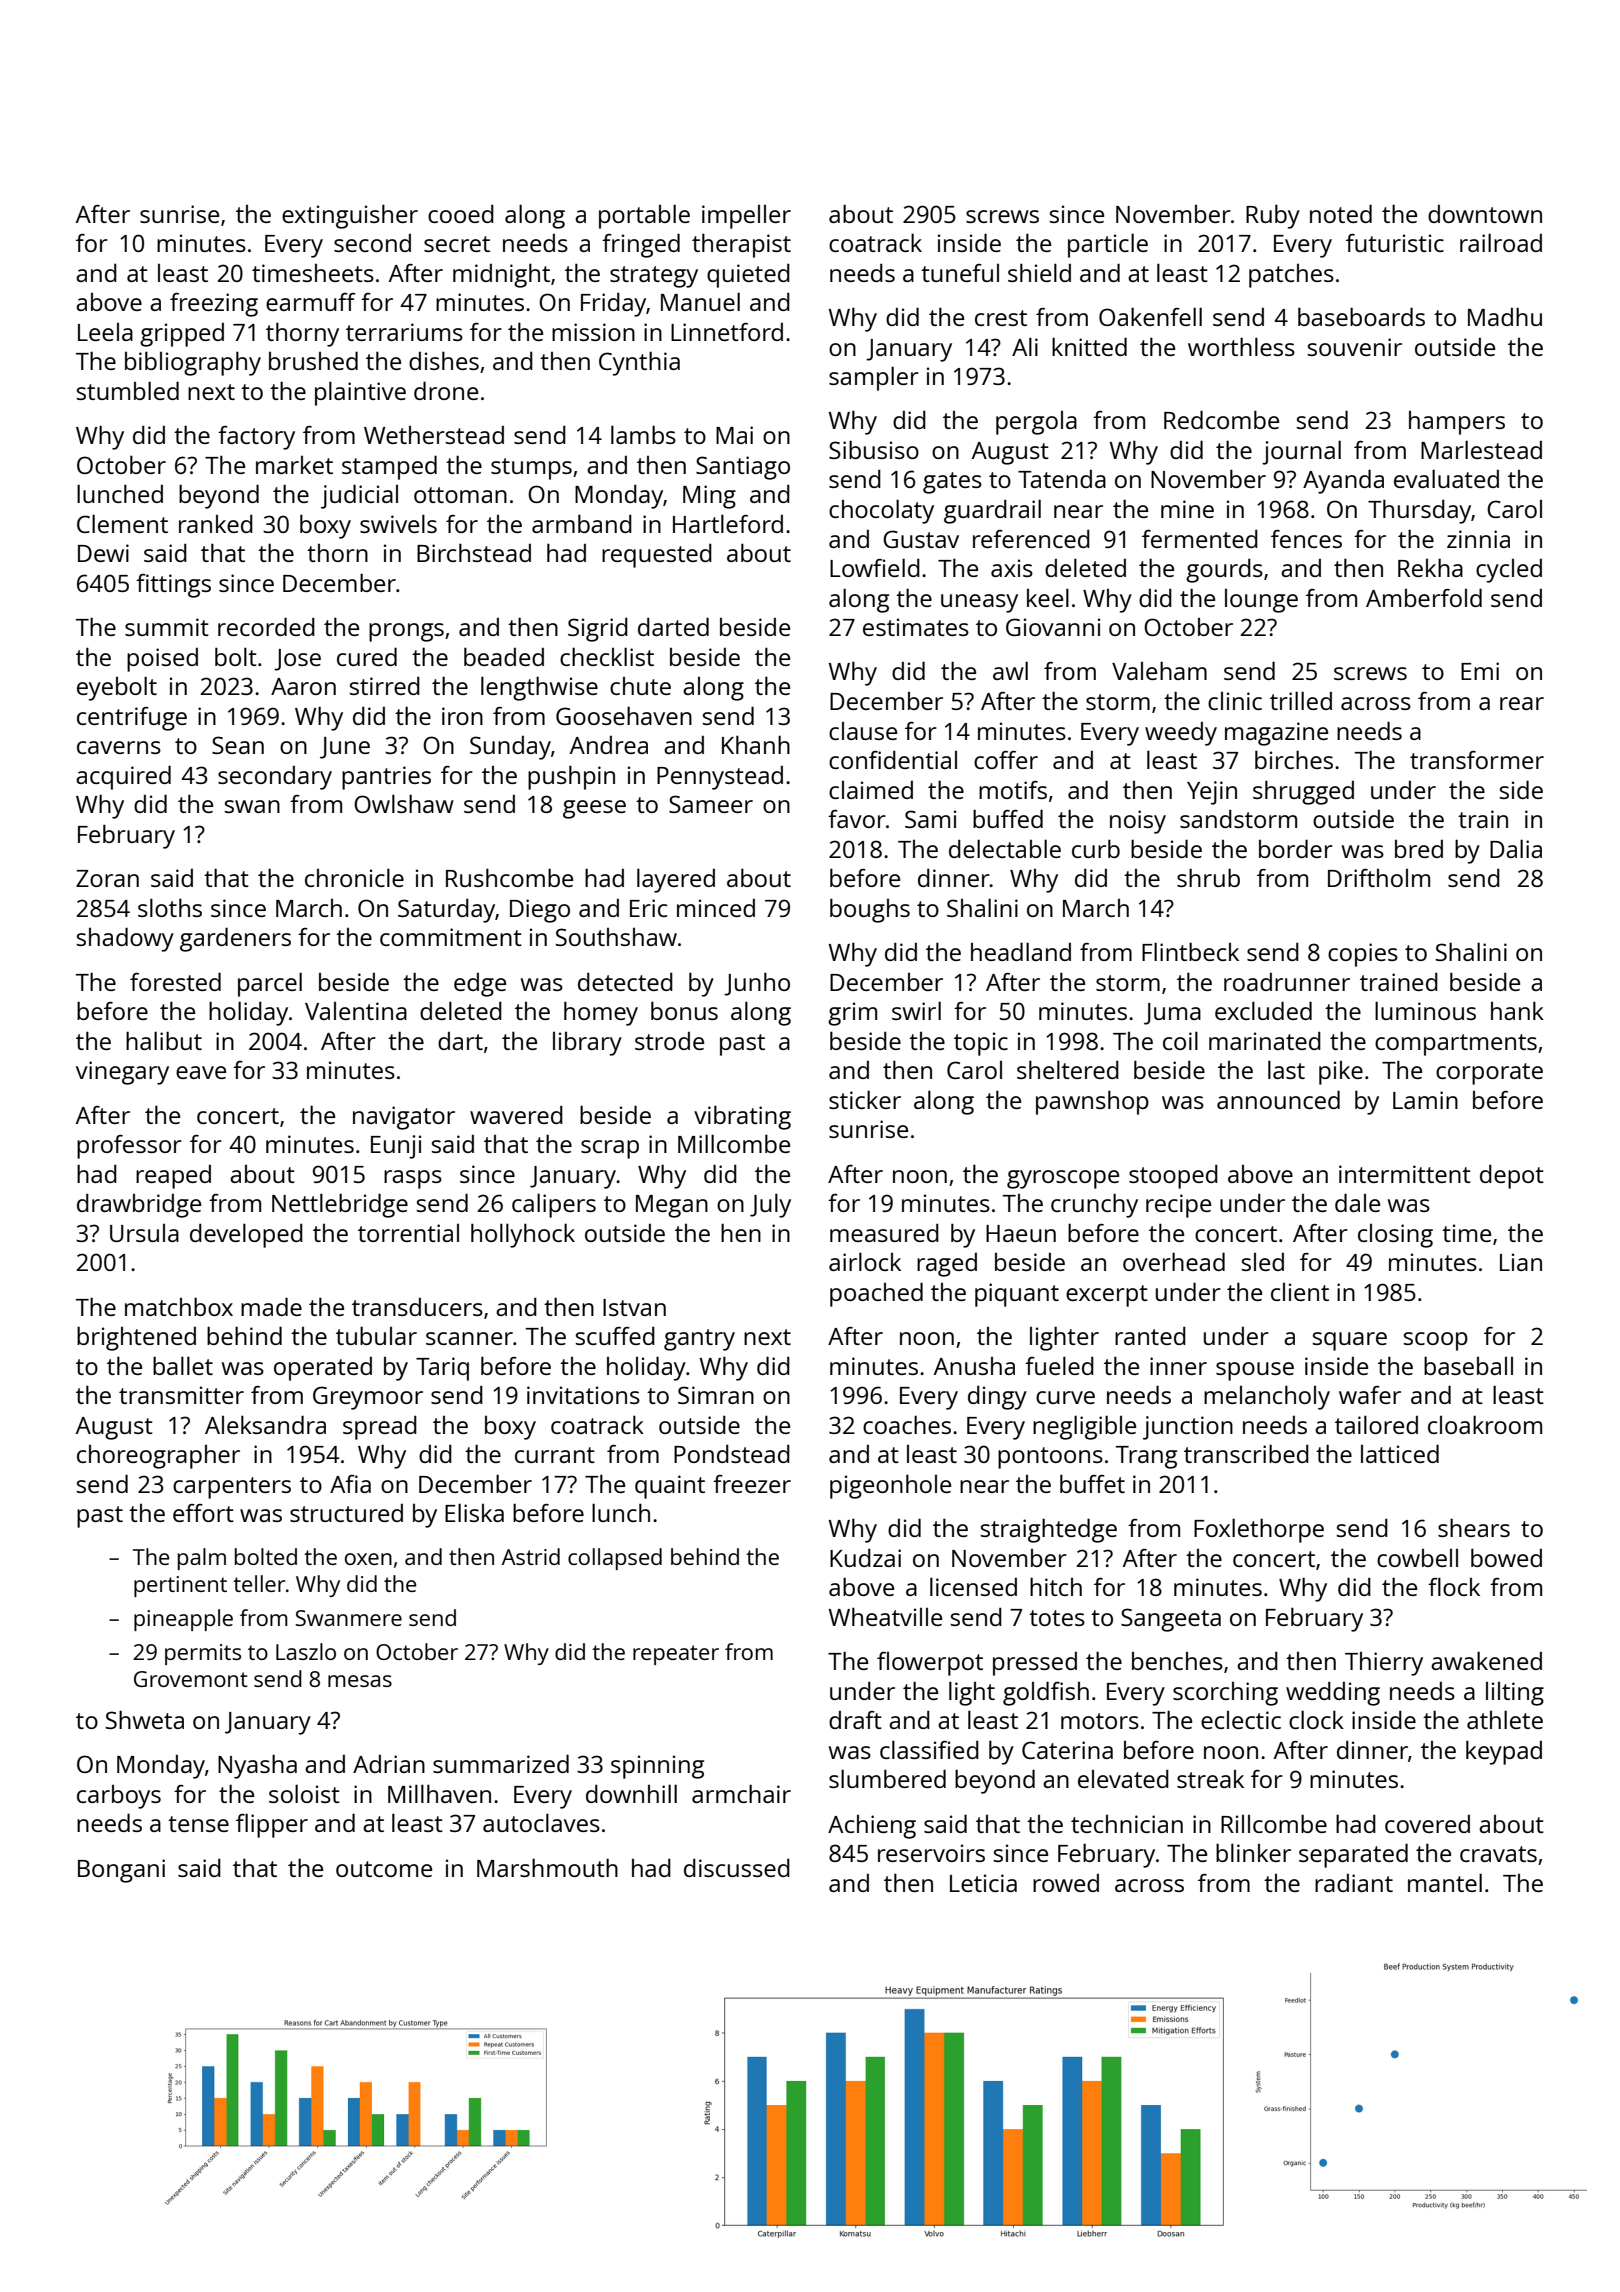 This document has width=1620, height=2292. Describe the element at coordinates (1468, 1365) in the document. I see `baseball` at that location.
